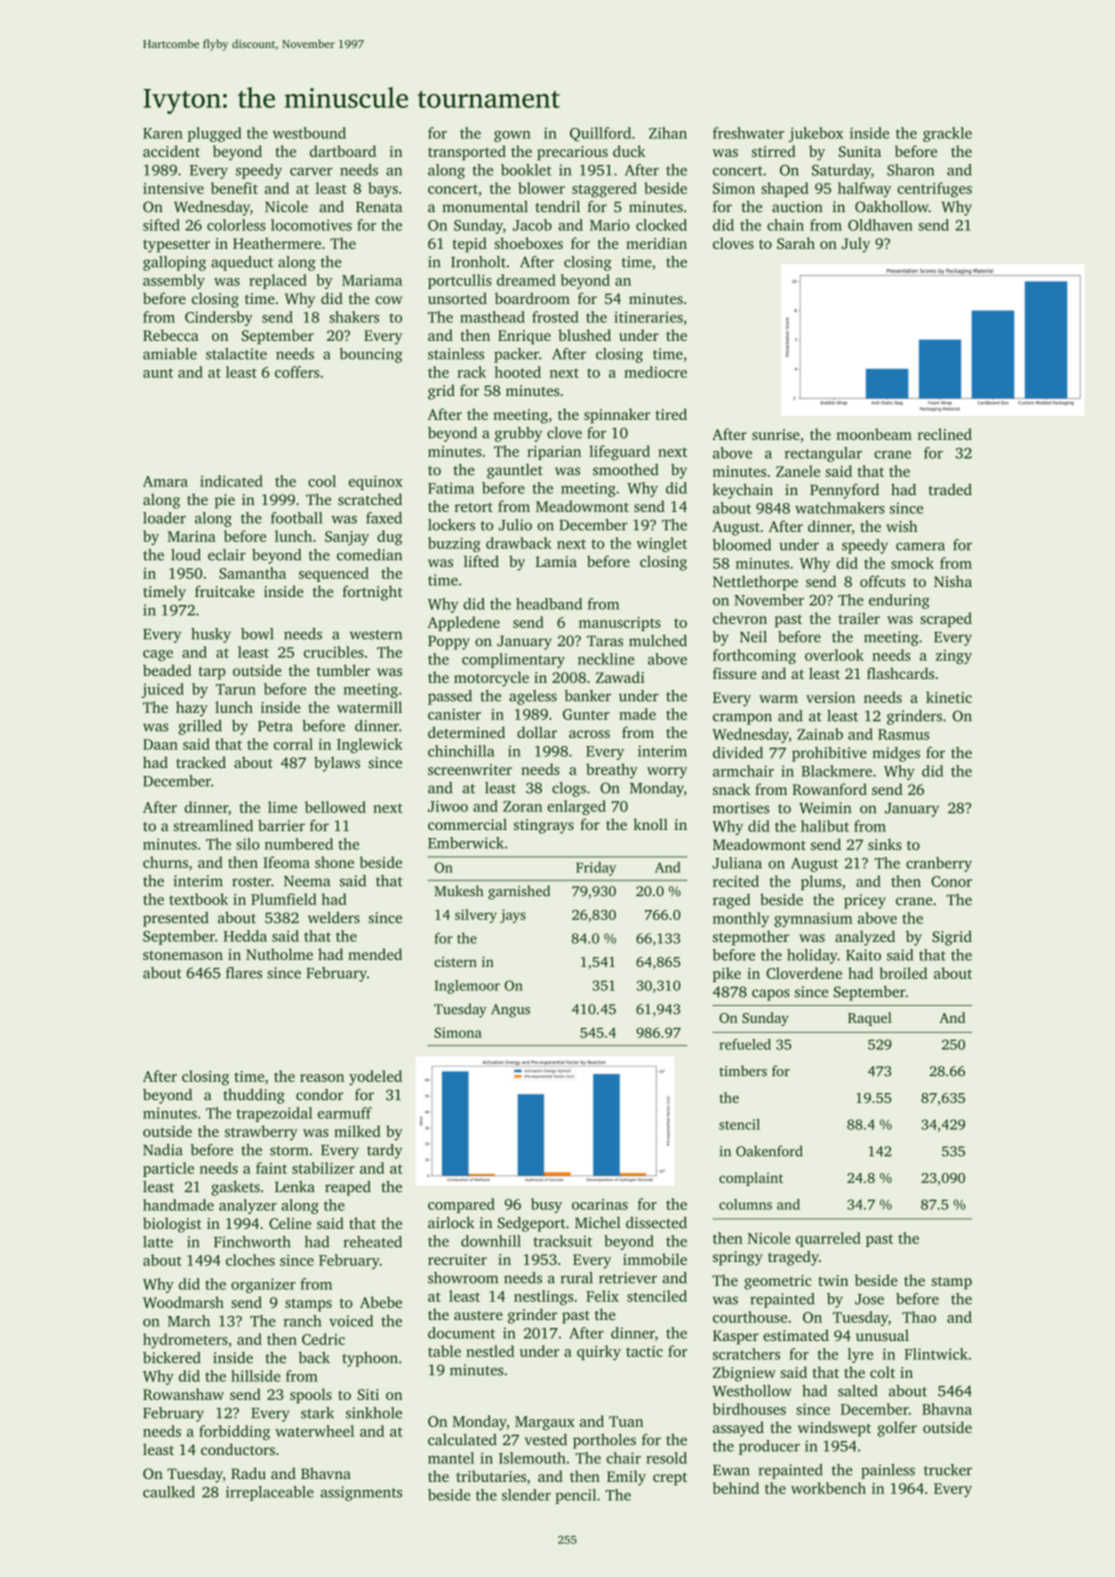 The height and width of the screenshot is (1577, 1115). I want to click on Quillford, so click(600, 134).
